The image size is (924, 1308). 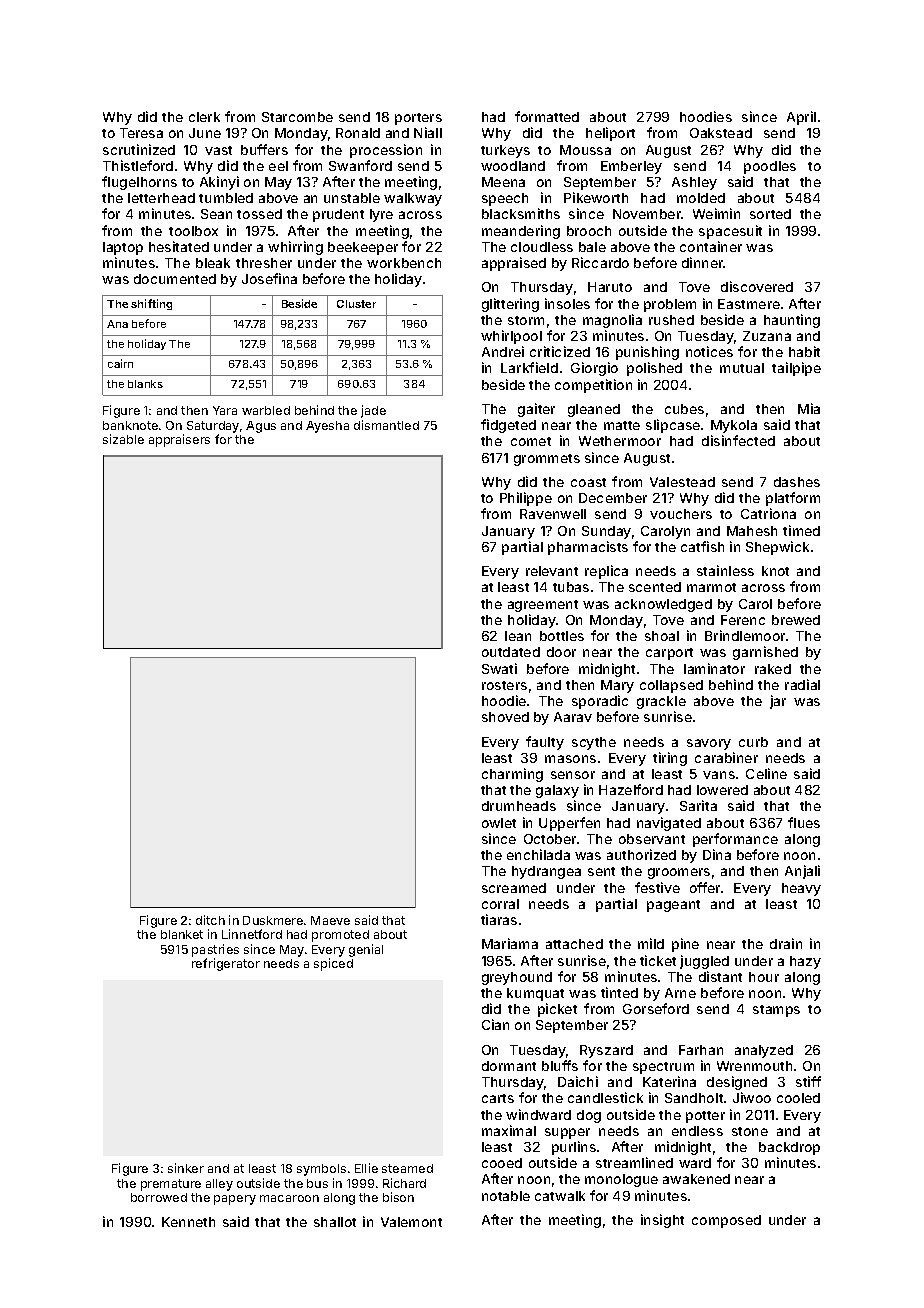 I want to click on procession, so click(x=386, y=151).
